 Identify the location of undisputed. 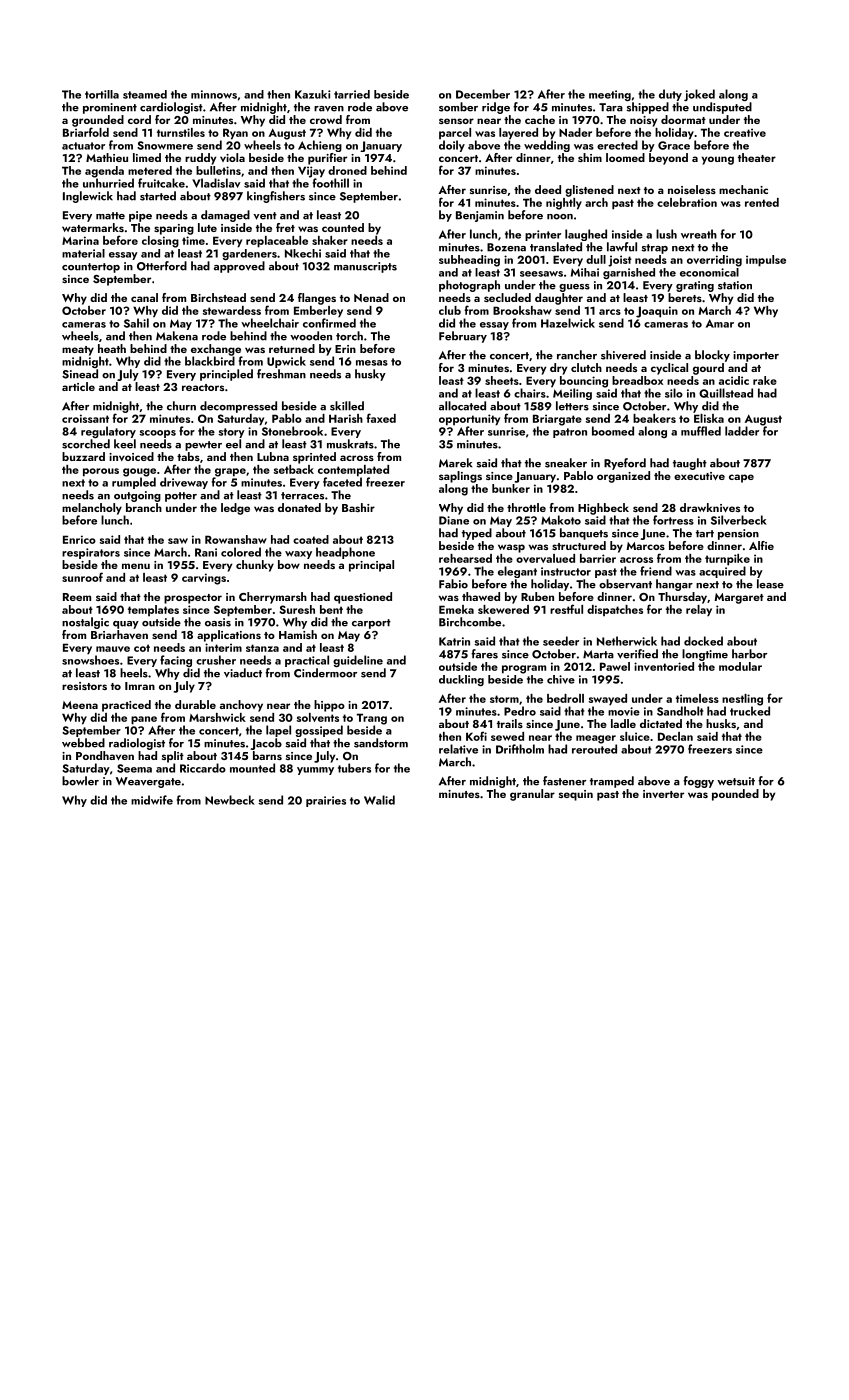
(722, 108).
